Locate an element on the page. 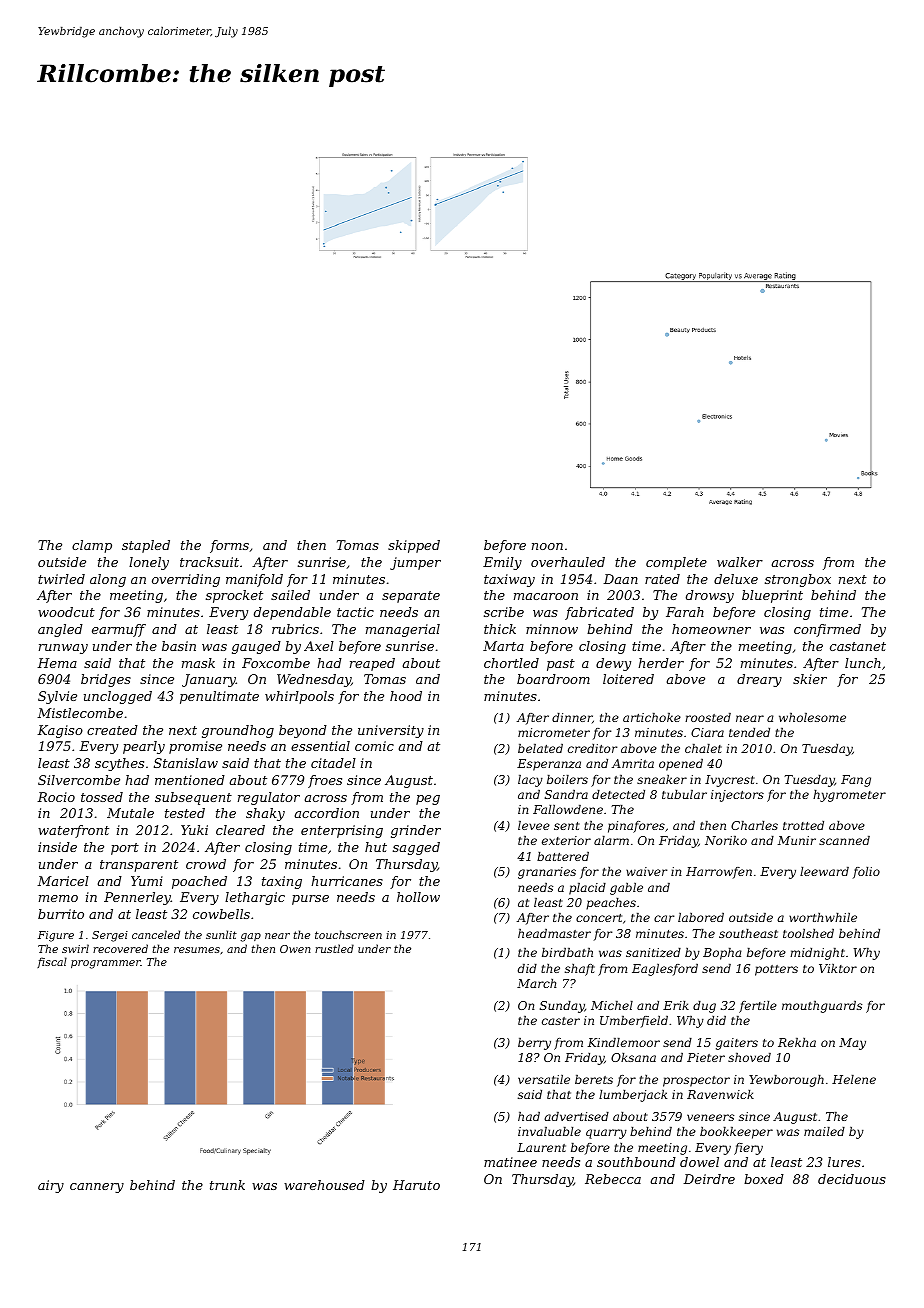 This document has width=924, height=1308. Stanislaw is located at coordinates (186, 763).
